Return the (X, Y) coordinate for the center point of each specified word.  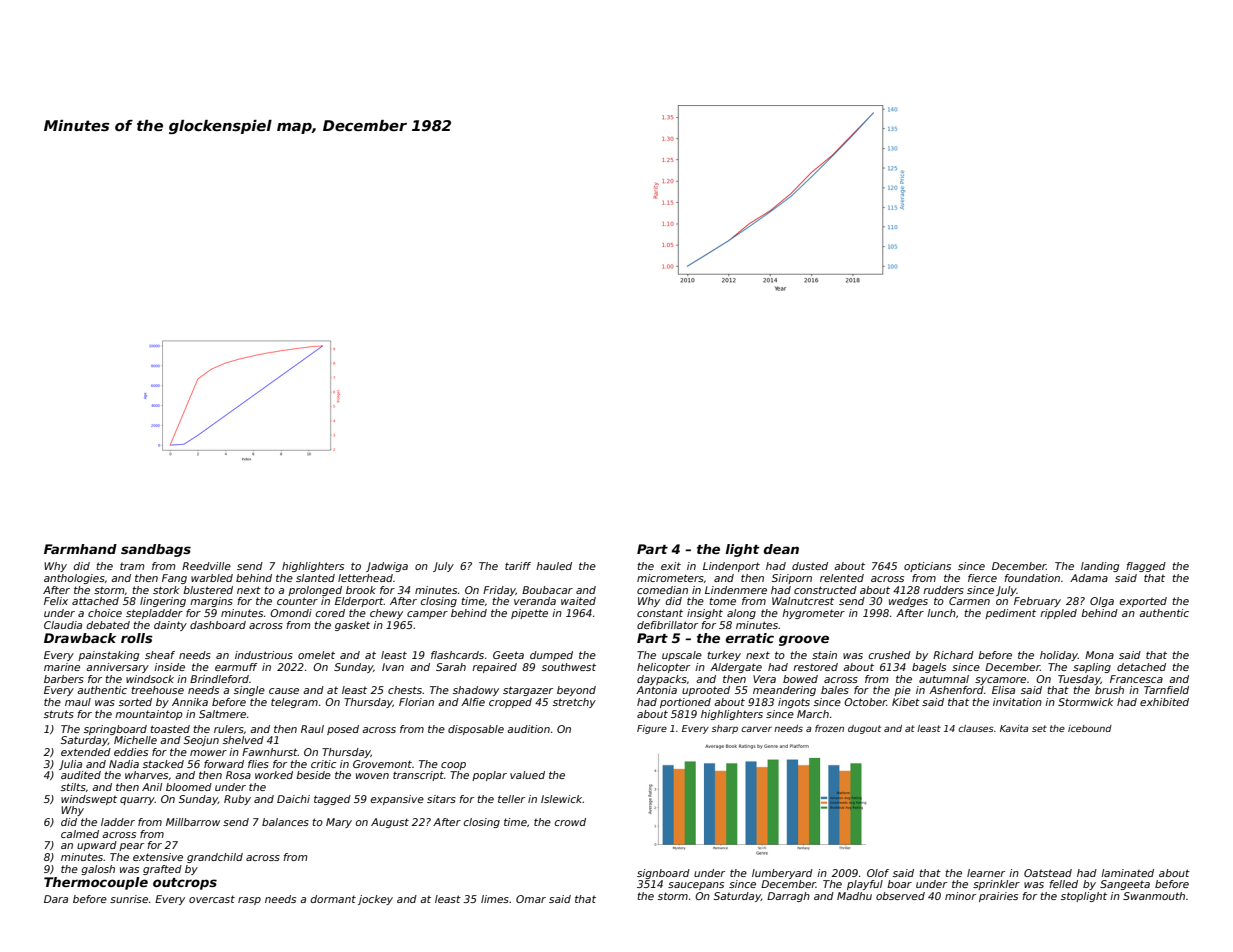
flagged (1146, 567)
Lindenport (731, 567)
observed (900, 896)
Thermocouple (96, 883)
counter (297, 601)
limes (495, 899)
